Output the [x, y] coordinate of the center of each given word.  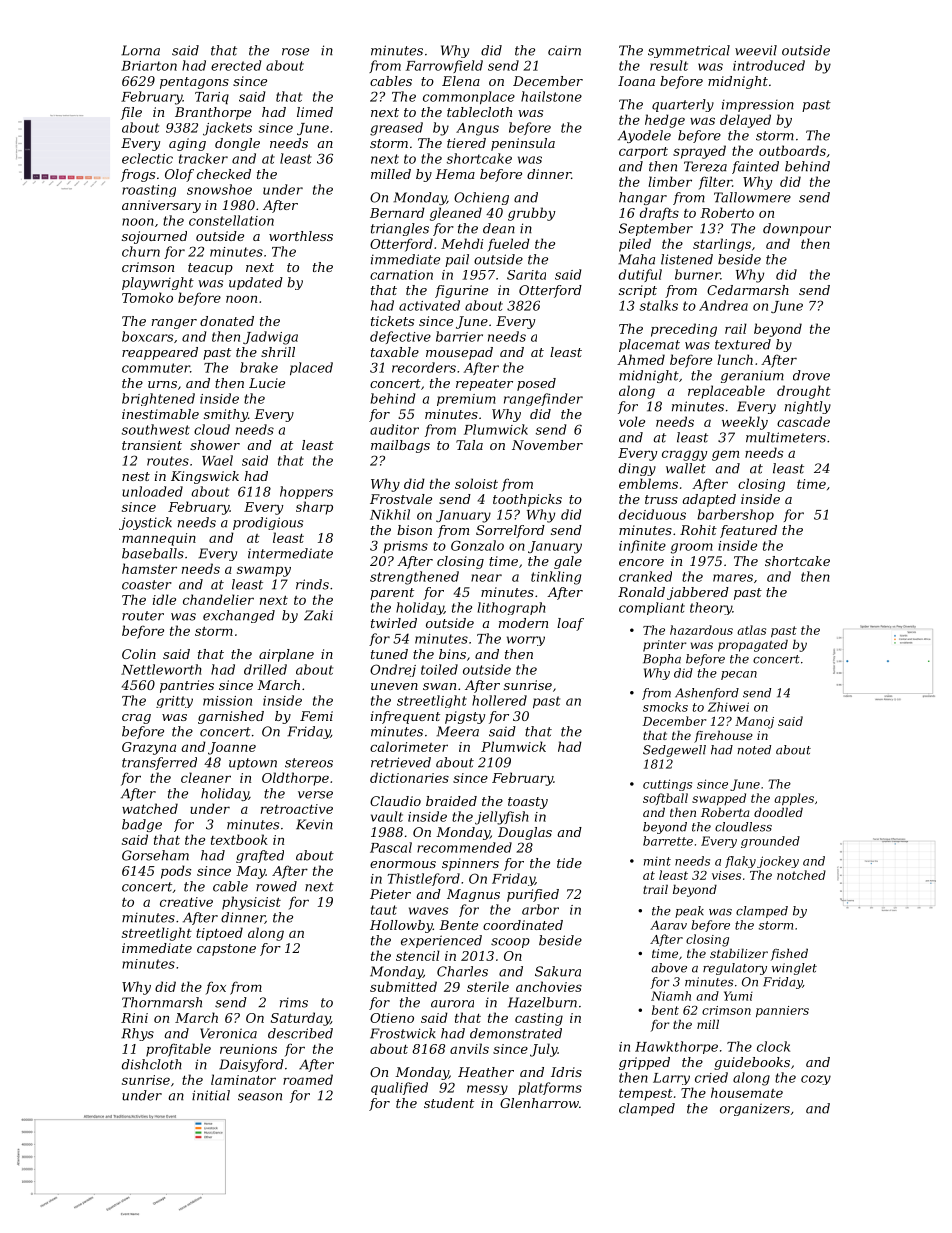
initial [211, 1095]
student [449, 1103]
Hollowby [401, 926]
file [131, 113]
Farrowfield [444, 66]
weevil [756, 50]
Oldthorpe [295, 779]
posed [536, 384]
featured [748, 531]
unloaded [152, 491]
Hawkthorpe [676, 1047]
